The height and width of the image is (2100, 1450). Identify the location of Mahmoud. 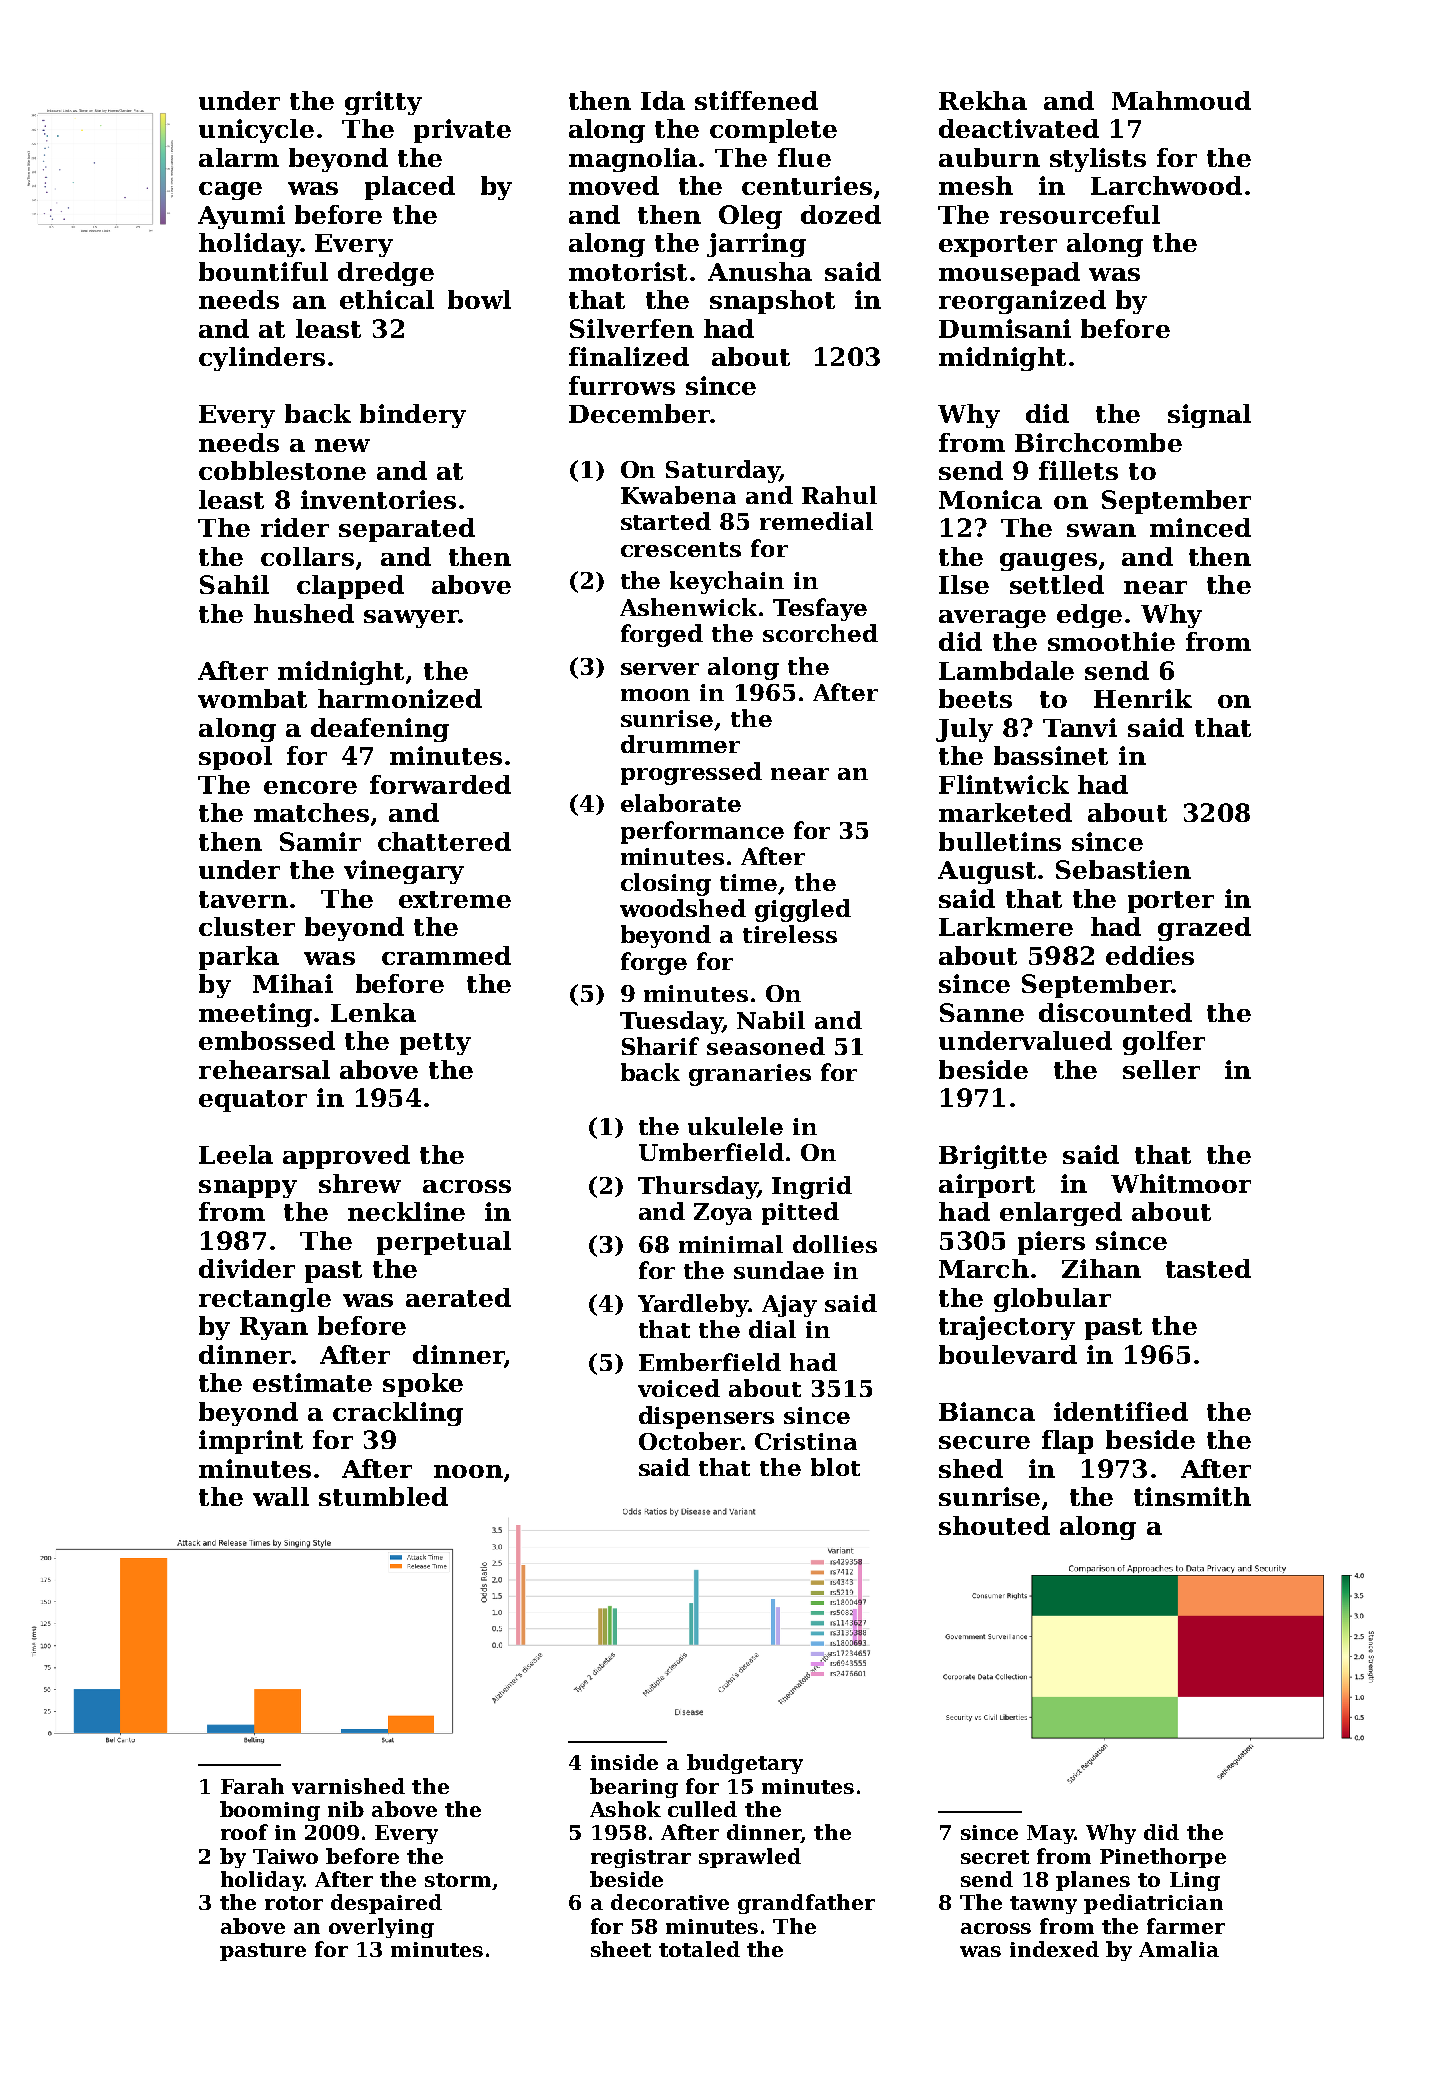
(1181, 100).
